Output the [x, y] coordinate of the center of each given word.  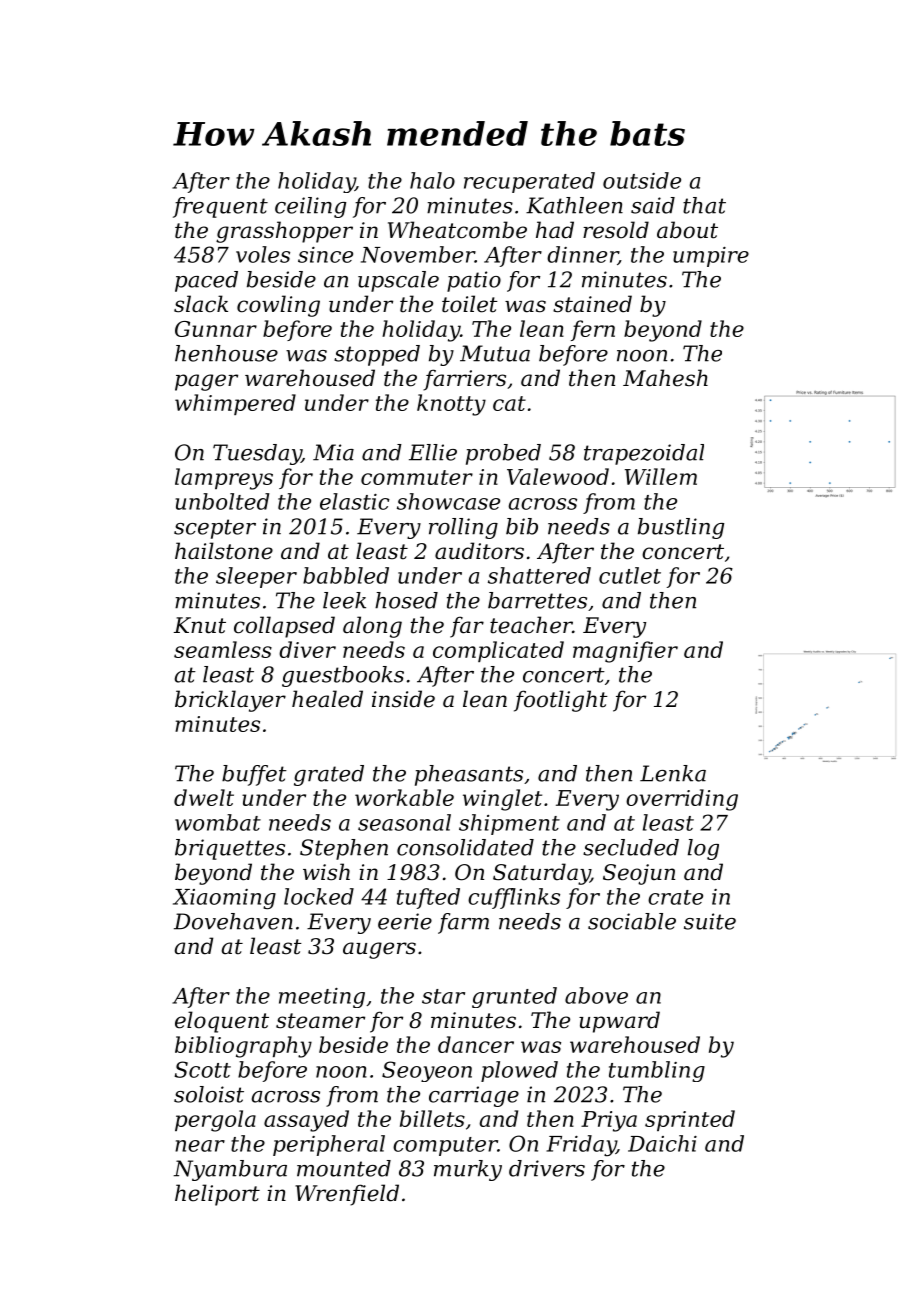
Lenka [673, 773]
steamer [320, 1021]
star [443, 996]
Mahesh [665, 378]
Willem [661, 476]
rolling [463, 528]
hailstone [224, 551]
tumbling [657, 1071]
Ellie [433, 452]
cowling [278, 306]
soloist [209, 1094]
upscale [398, 281]
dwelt [204, 797]
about [687, 230]
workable [404, 797]
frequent [220, 207]
